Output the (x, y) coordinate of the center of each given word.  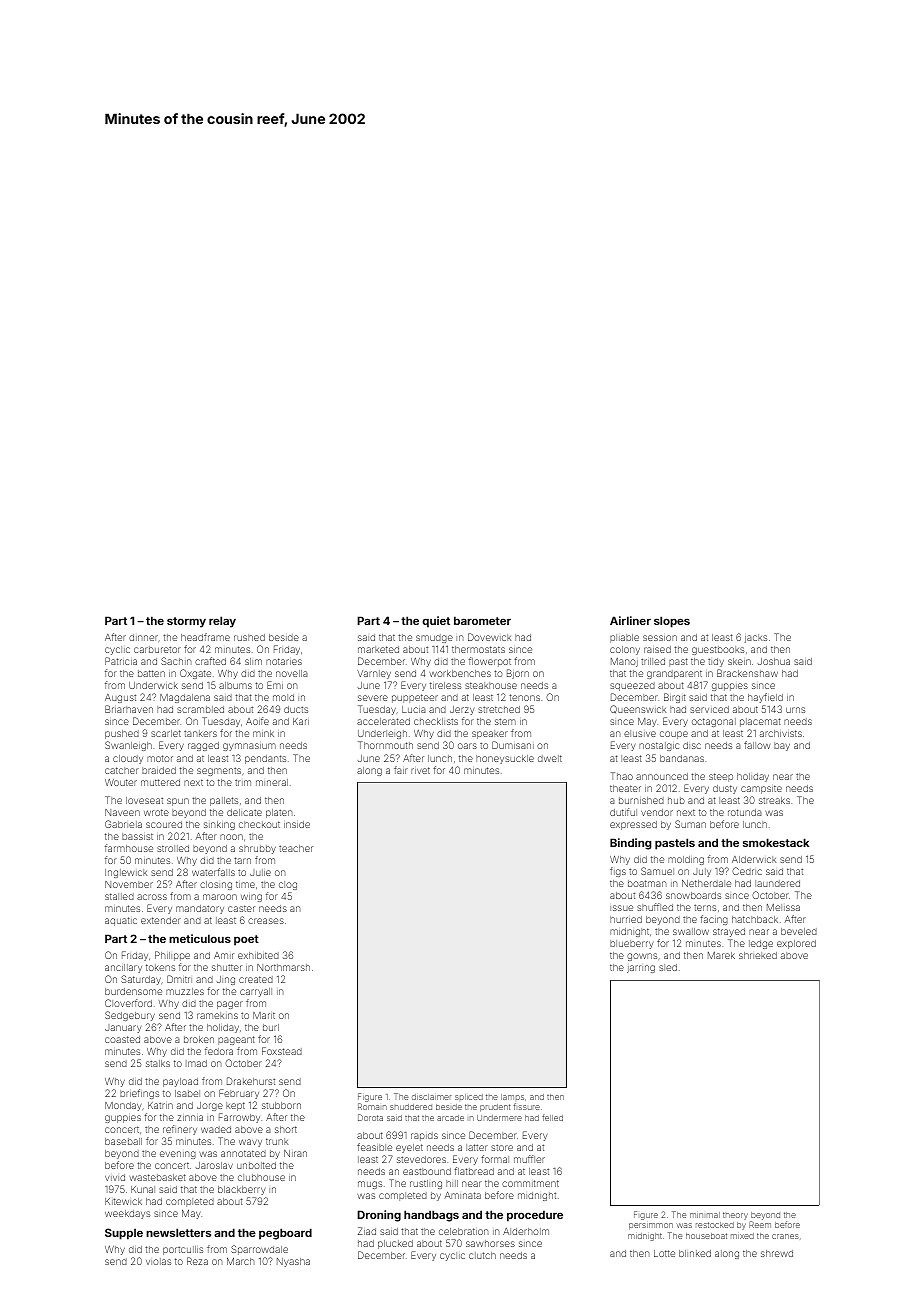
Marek (721, 955)
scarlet (166, 733)
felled (552, 1117)
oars (467, 746)
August (120, 698)
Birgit (675, 698)
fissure (527, 1106)
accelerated (383, 721)
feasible (374, 1147)
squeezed (632, 686)
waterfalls (213, 872)
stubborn (281, 1105)
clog (288, 885)
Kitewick (123, 1201)
